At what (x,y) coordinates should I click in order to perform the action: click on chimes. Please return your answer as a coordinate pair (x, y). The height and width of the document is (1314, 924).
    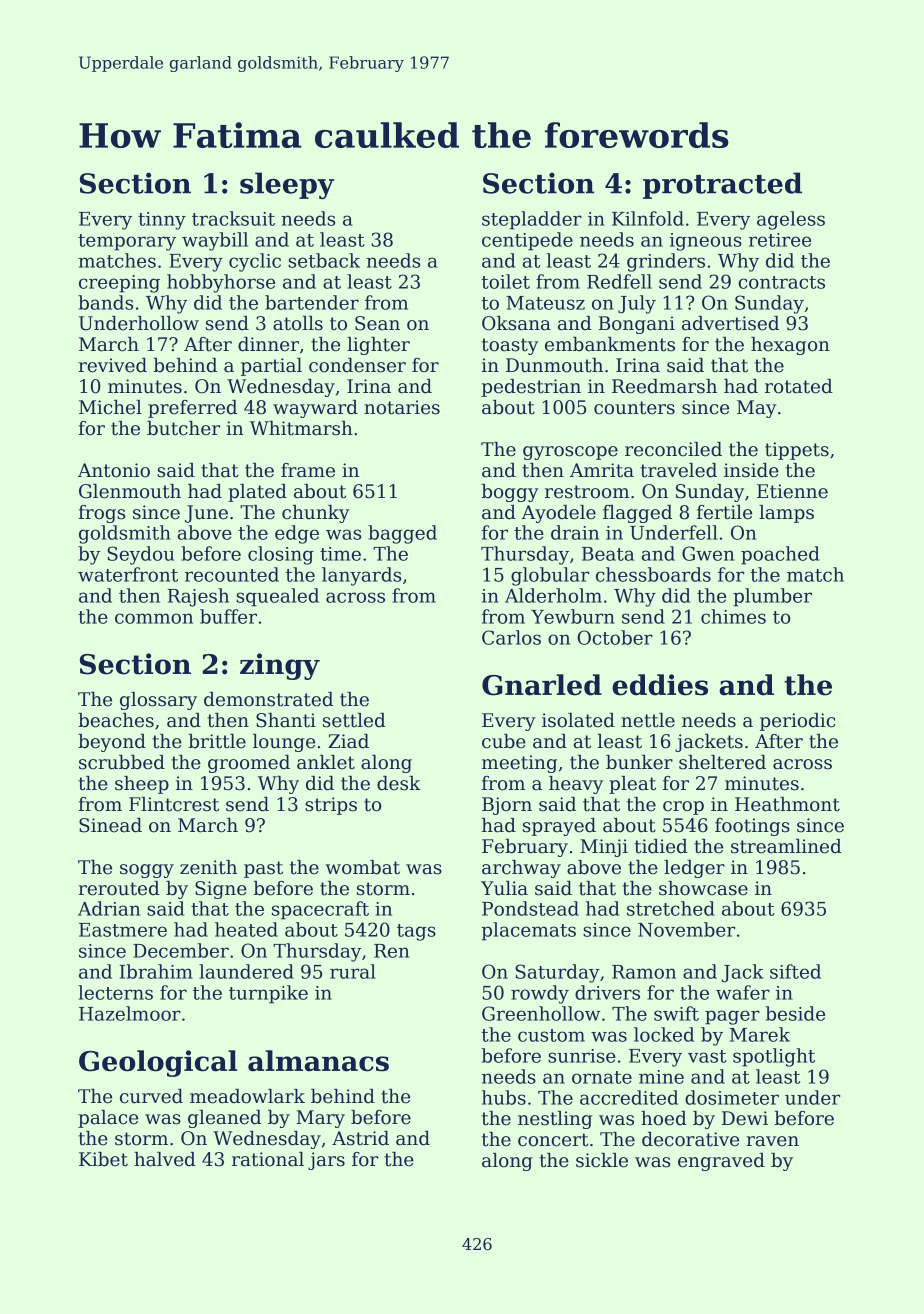
    Looking at the image, I should click on (733, 616).
